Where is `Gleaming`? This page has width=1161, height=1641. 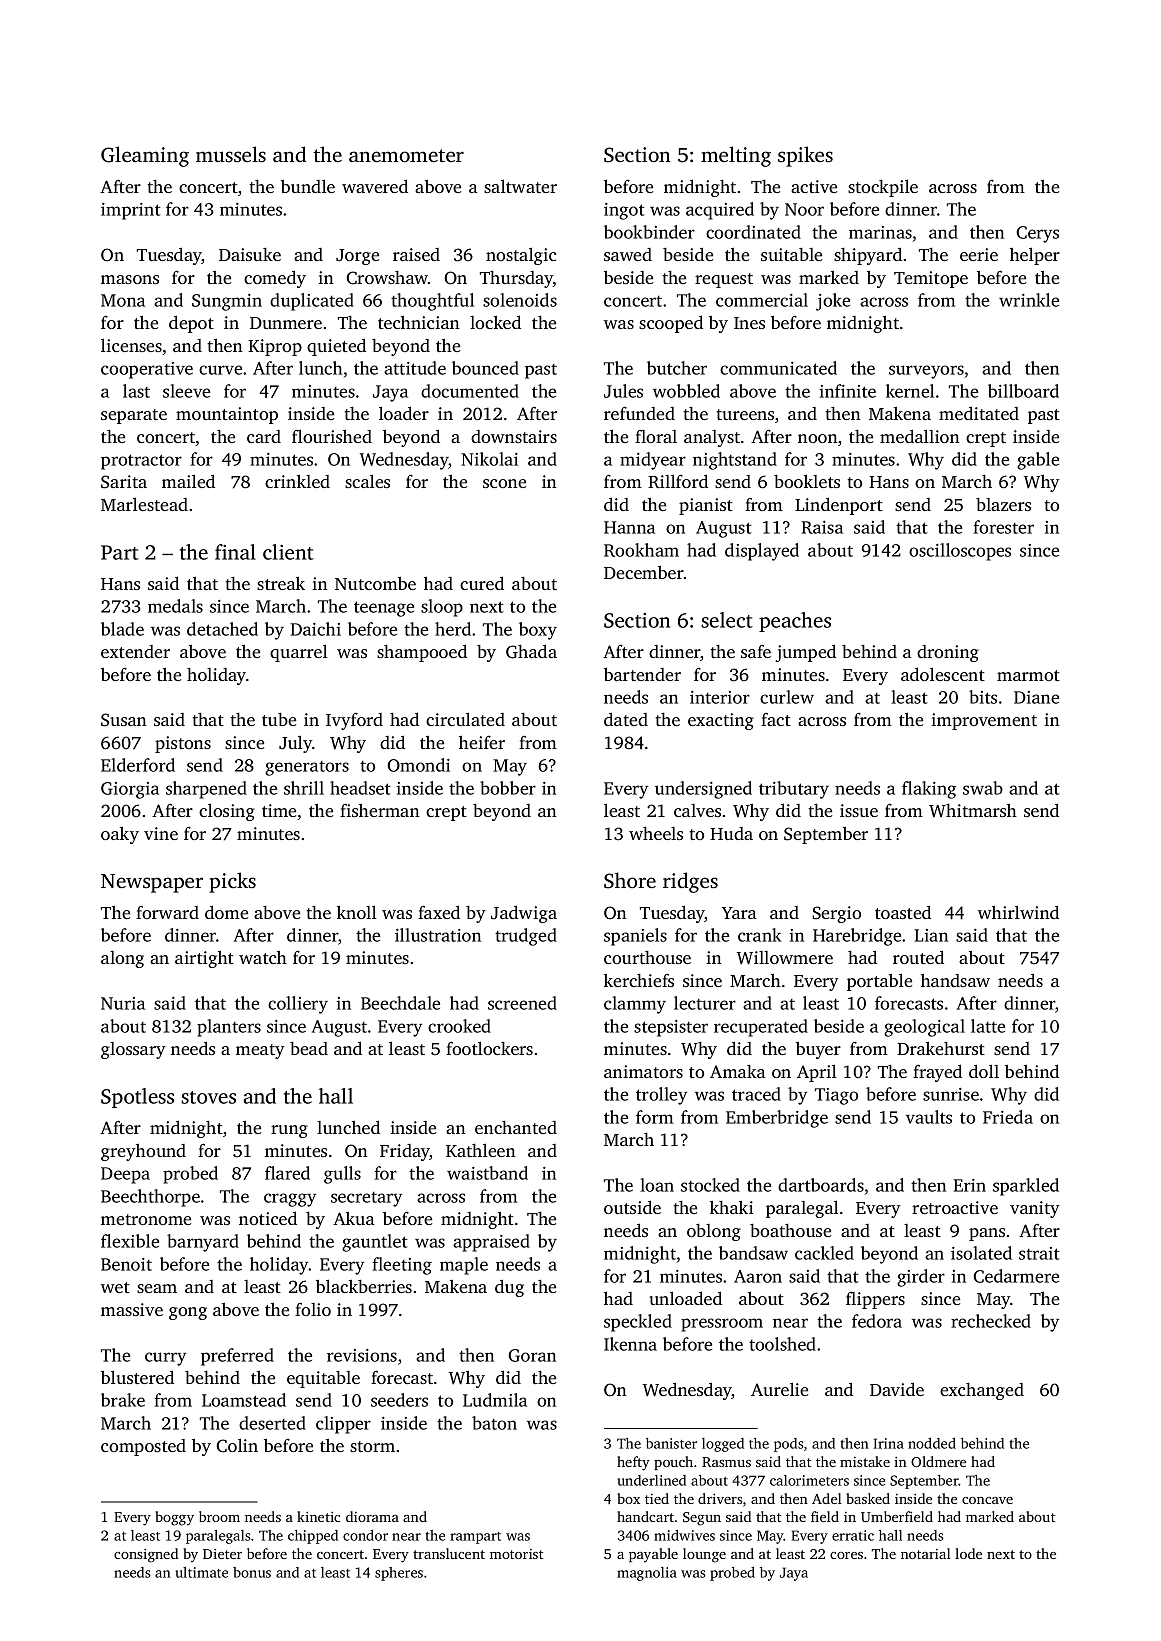 Gleaming is located at coordinates (145, 156).
